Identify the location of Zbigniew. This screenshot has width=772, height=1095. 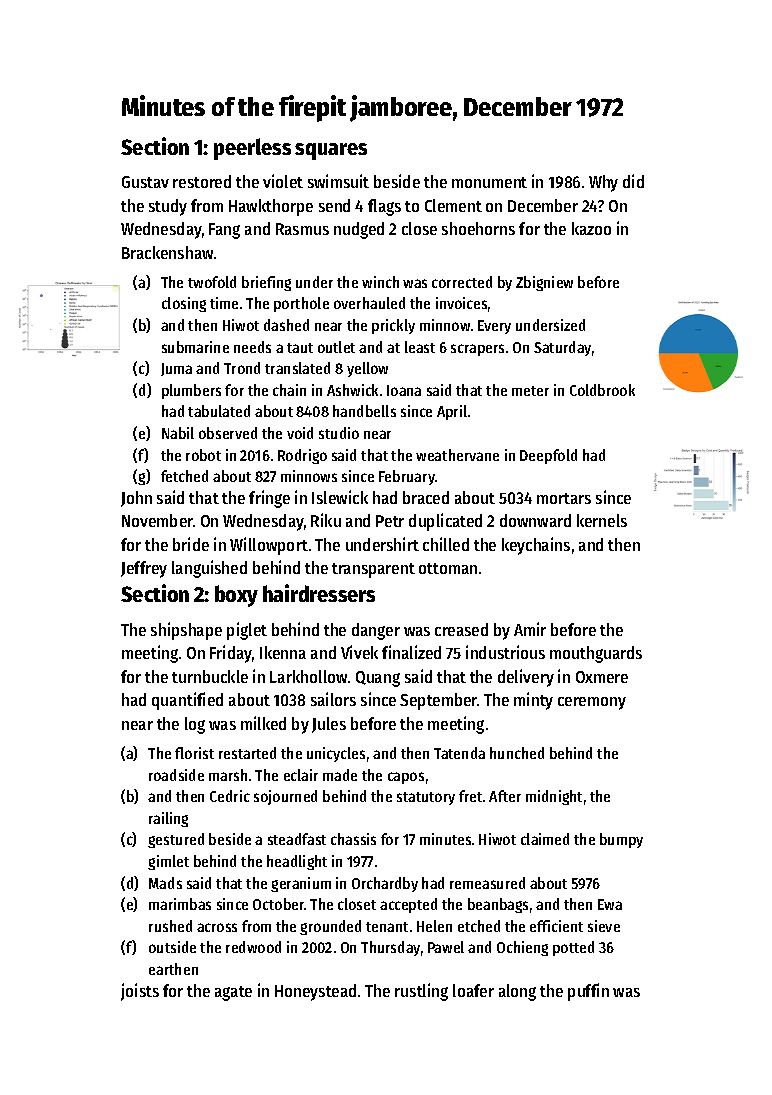
(544, 283).
